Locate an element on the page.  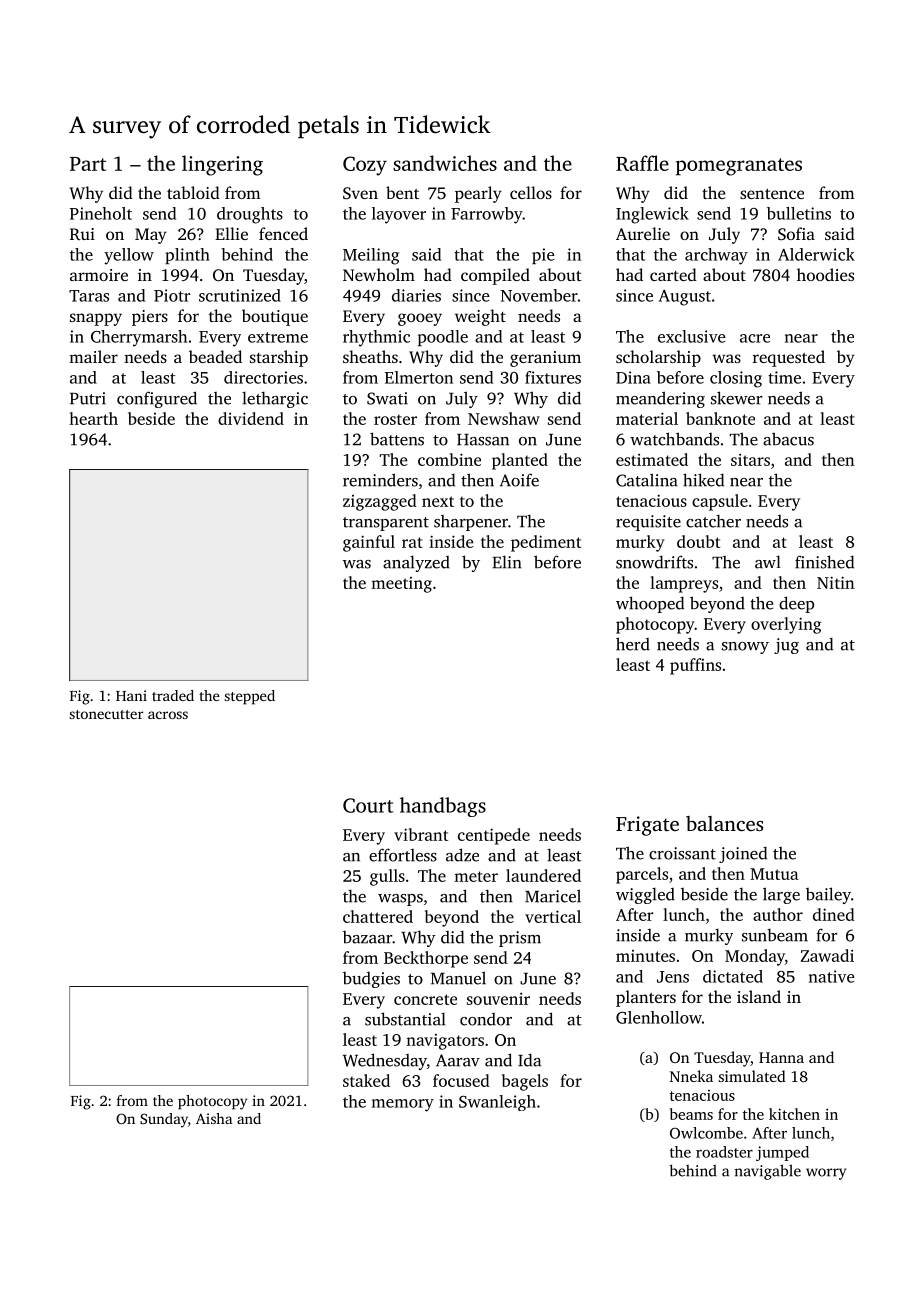
Part is located at coordinates (88, 164).
